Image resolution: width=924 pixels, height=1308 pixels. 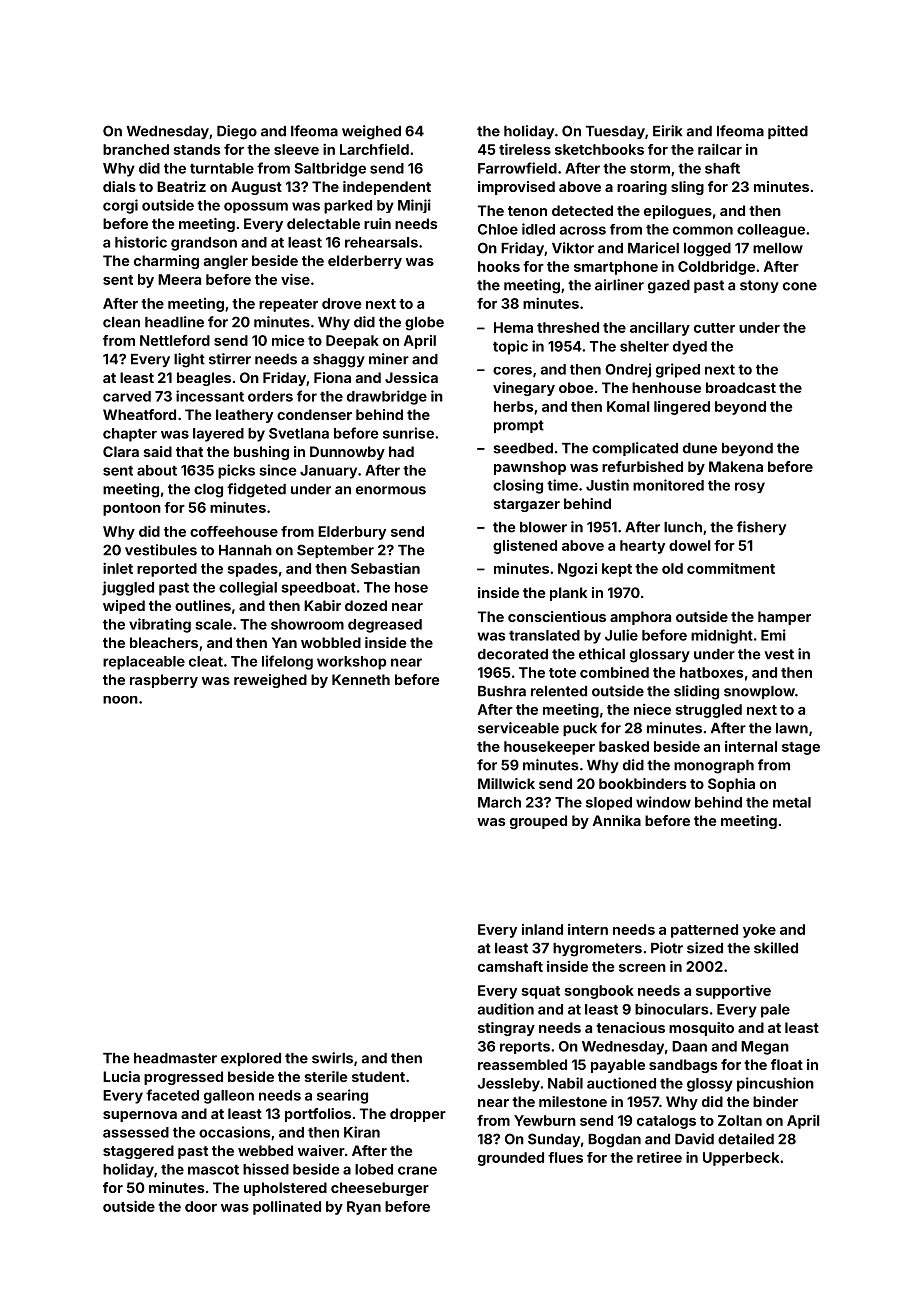 I want to click on grandson, so click(x=204, y=244).
